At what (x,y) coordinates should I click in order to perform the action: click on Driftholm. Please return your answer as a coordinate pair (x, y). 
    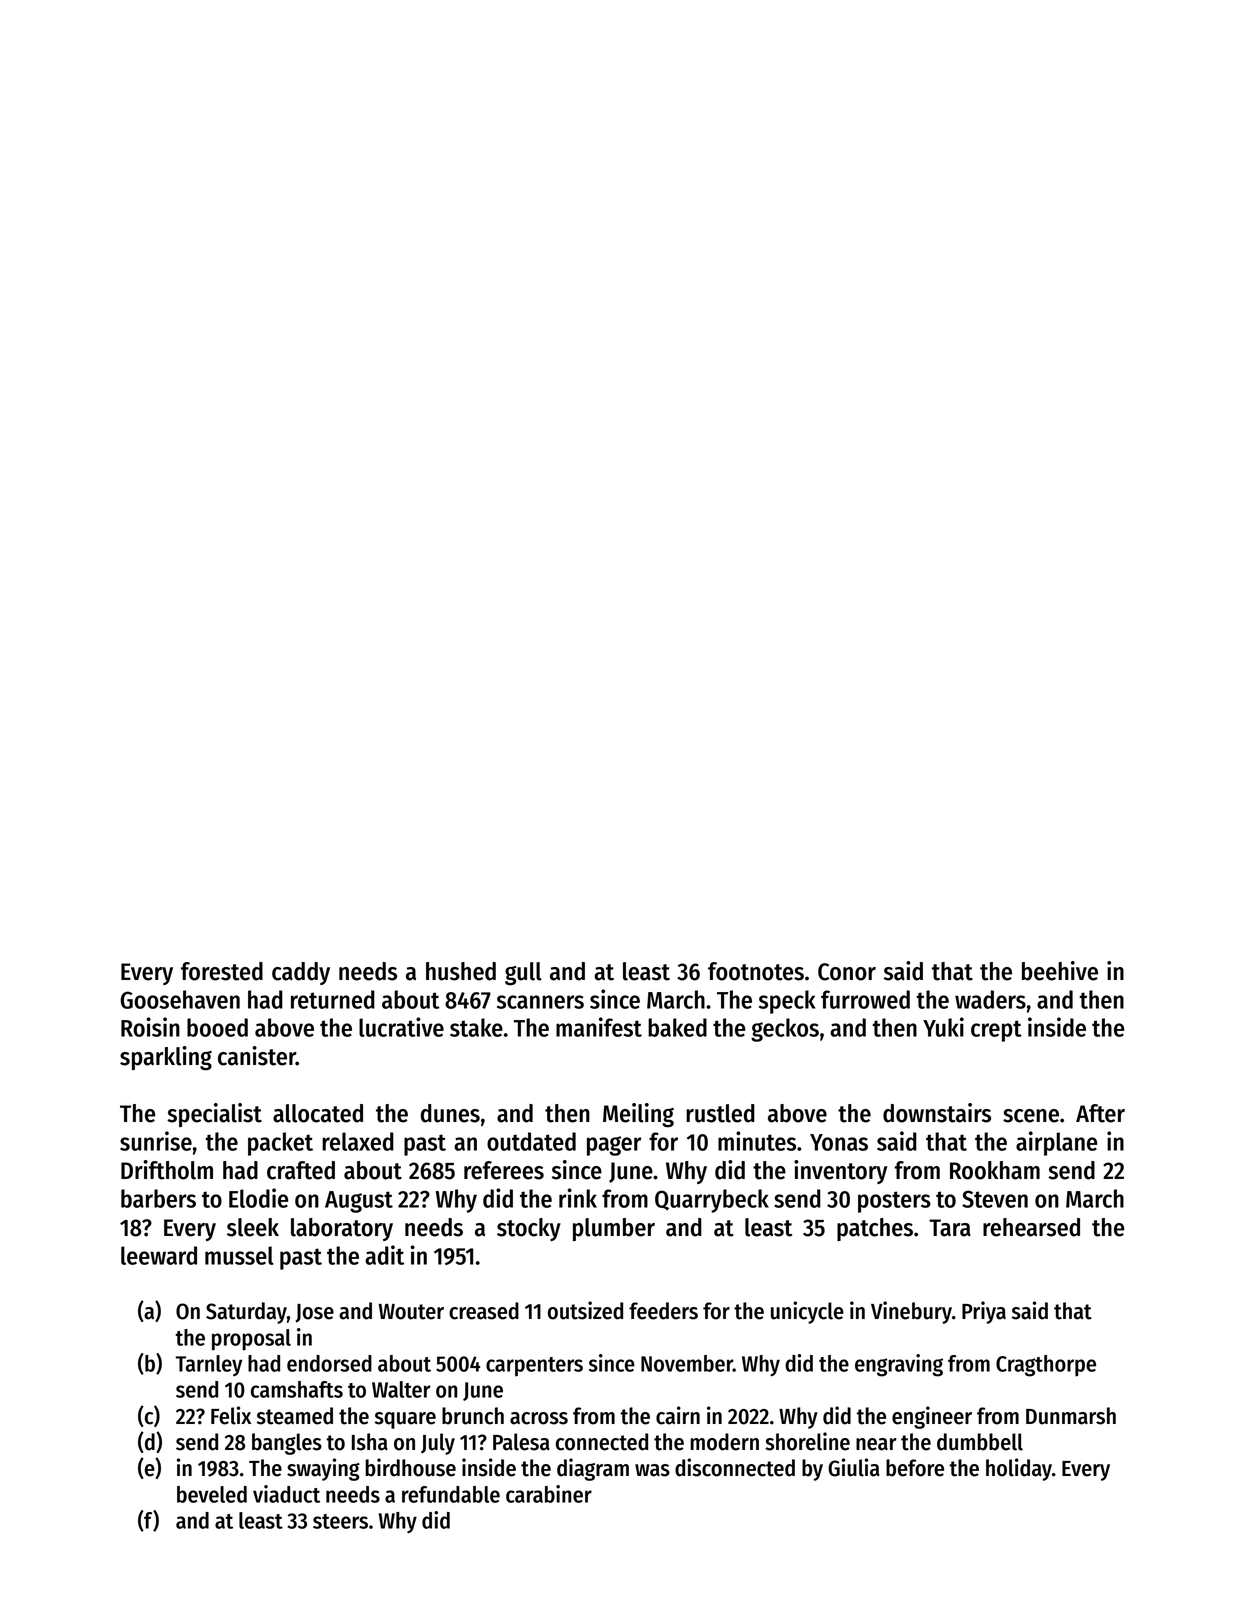
    Looking at the image, I should click on (167, 1170).
